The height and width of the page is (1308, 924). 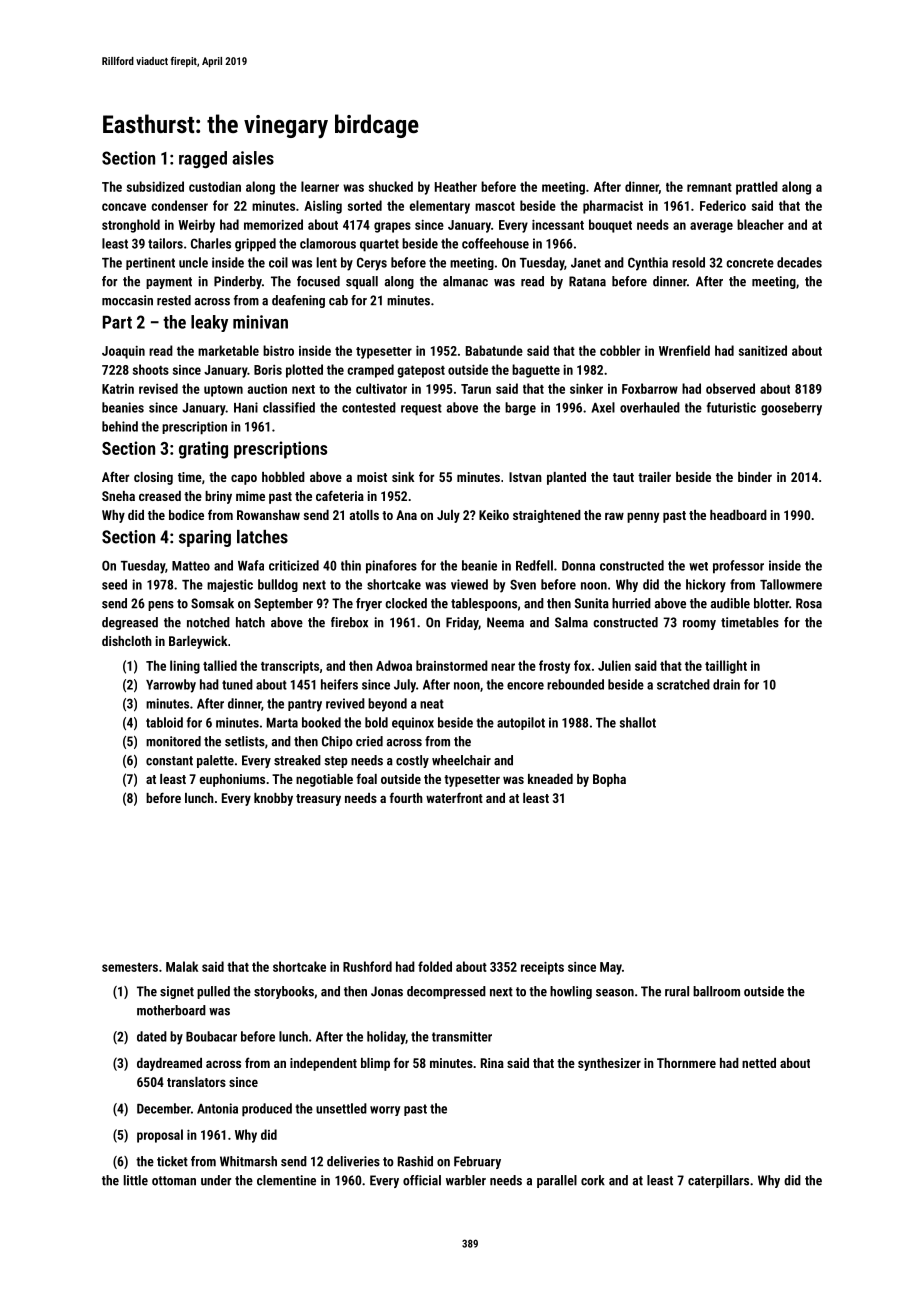 What do you see at coordinates (262, 537) in the page?
I see `latches` at bounding box center [262, 537].
